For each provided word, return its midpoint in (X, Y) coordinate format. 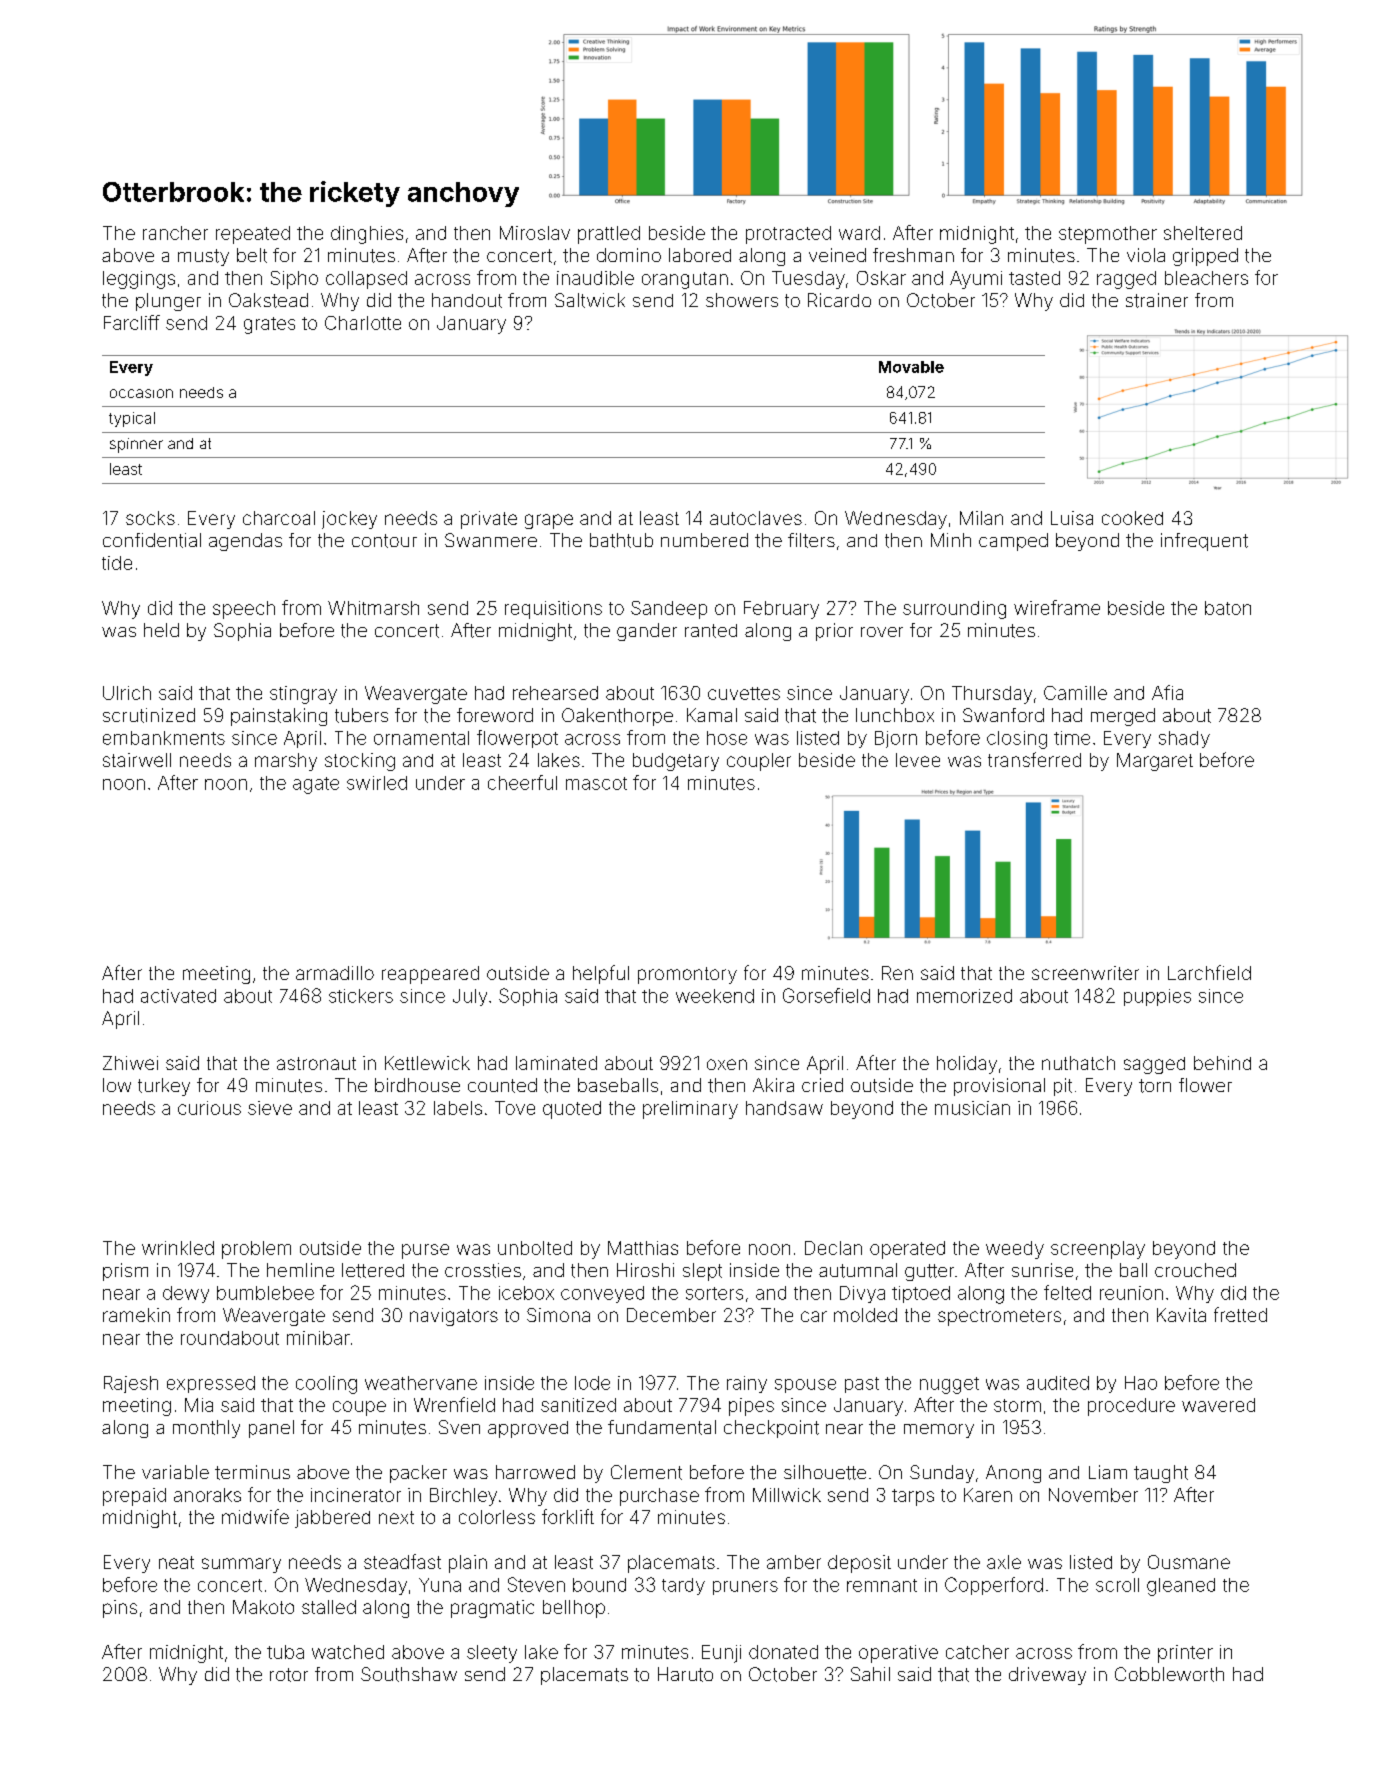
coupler (759, 762)
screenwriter (1085, 973)
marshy (286, 762)
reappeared (430, 975)
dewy (186, 1294)
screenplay (1098, 1250)
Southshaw (409, 1674)
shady (1184, 739)
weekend (715, 996)
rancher (175, 233)
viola (1146, 255)
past (862, 1385)
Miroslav (535, 233)
